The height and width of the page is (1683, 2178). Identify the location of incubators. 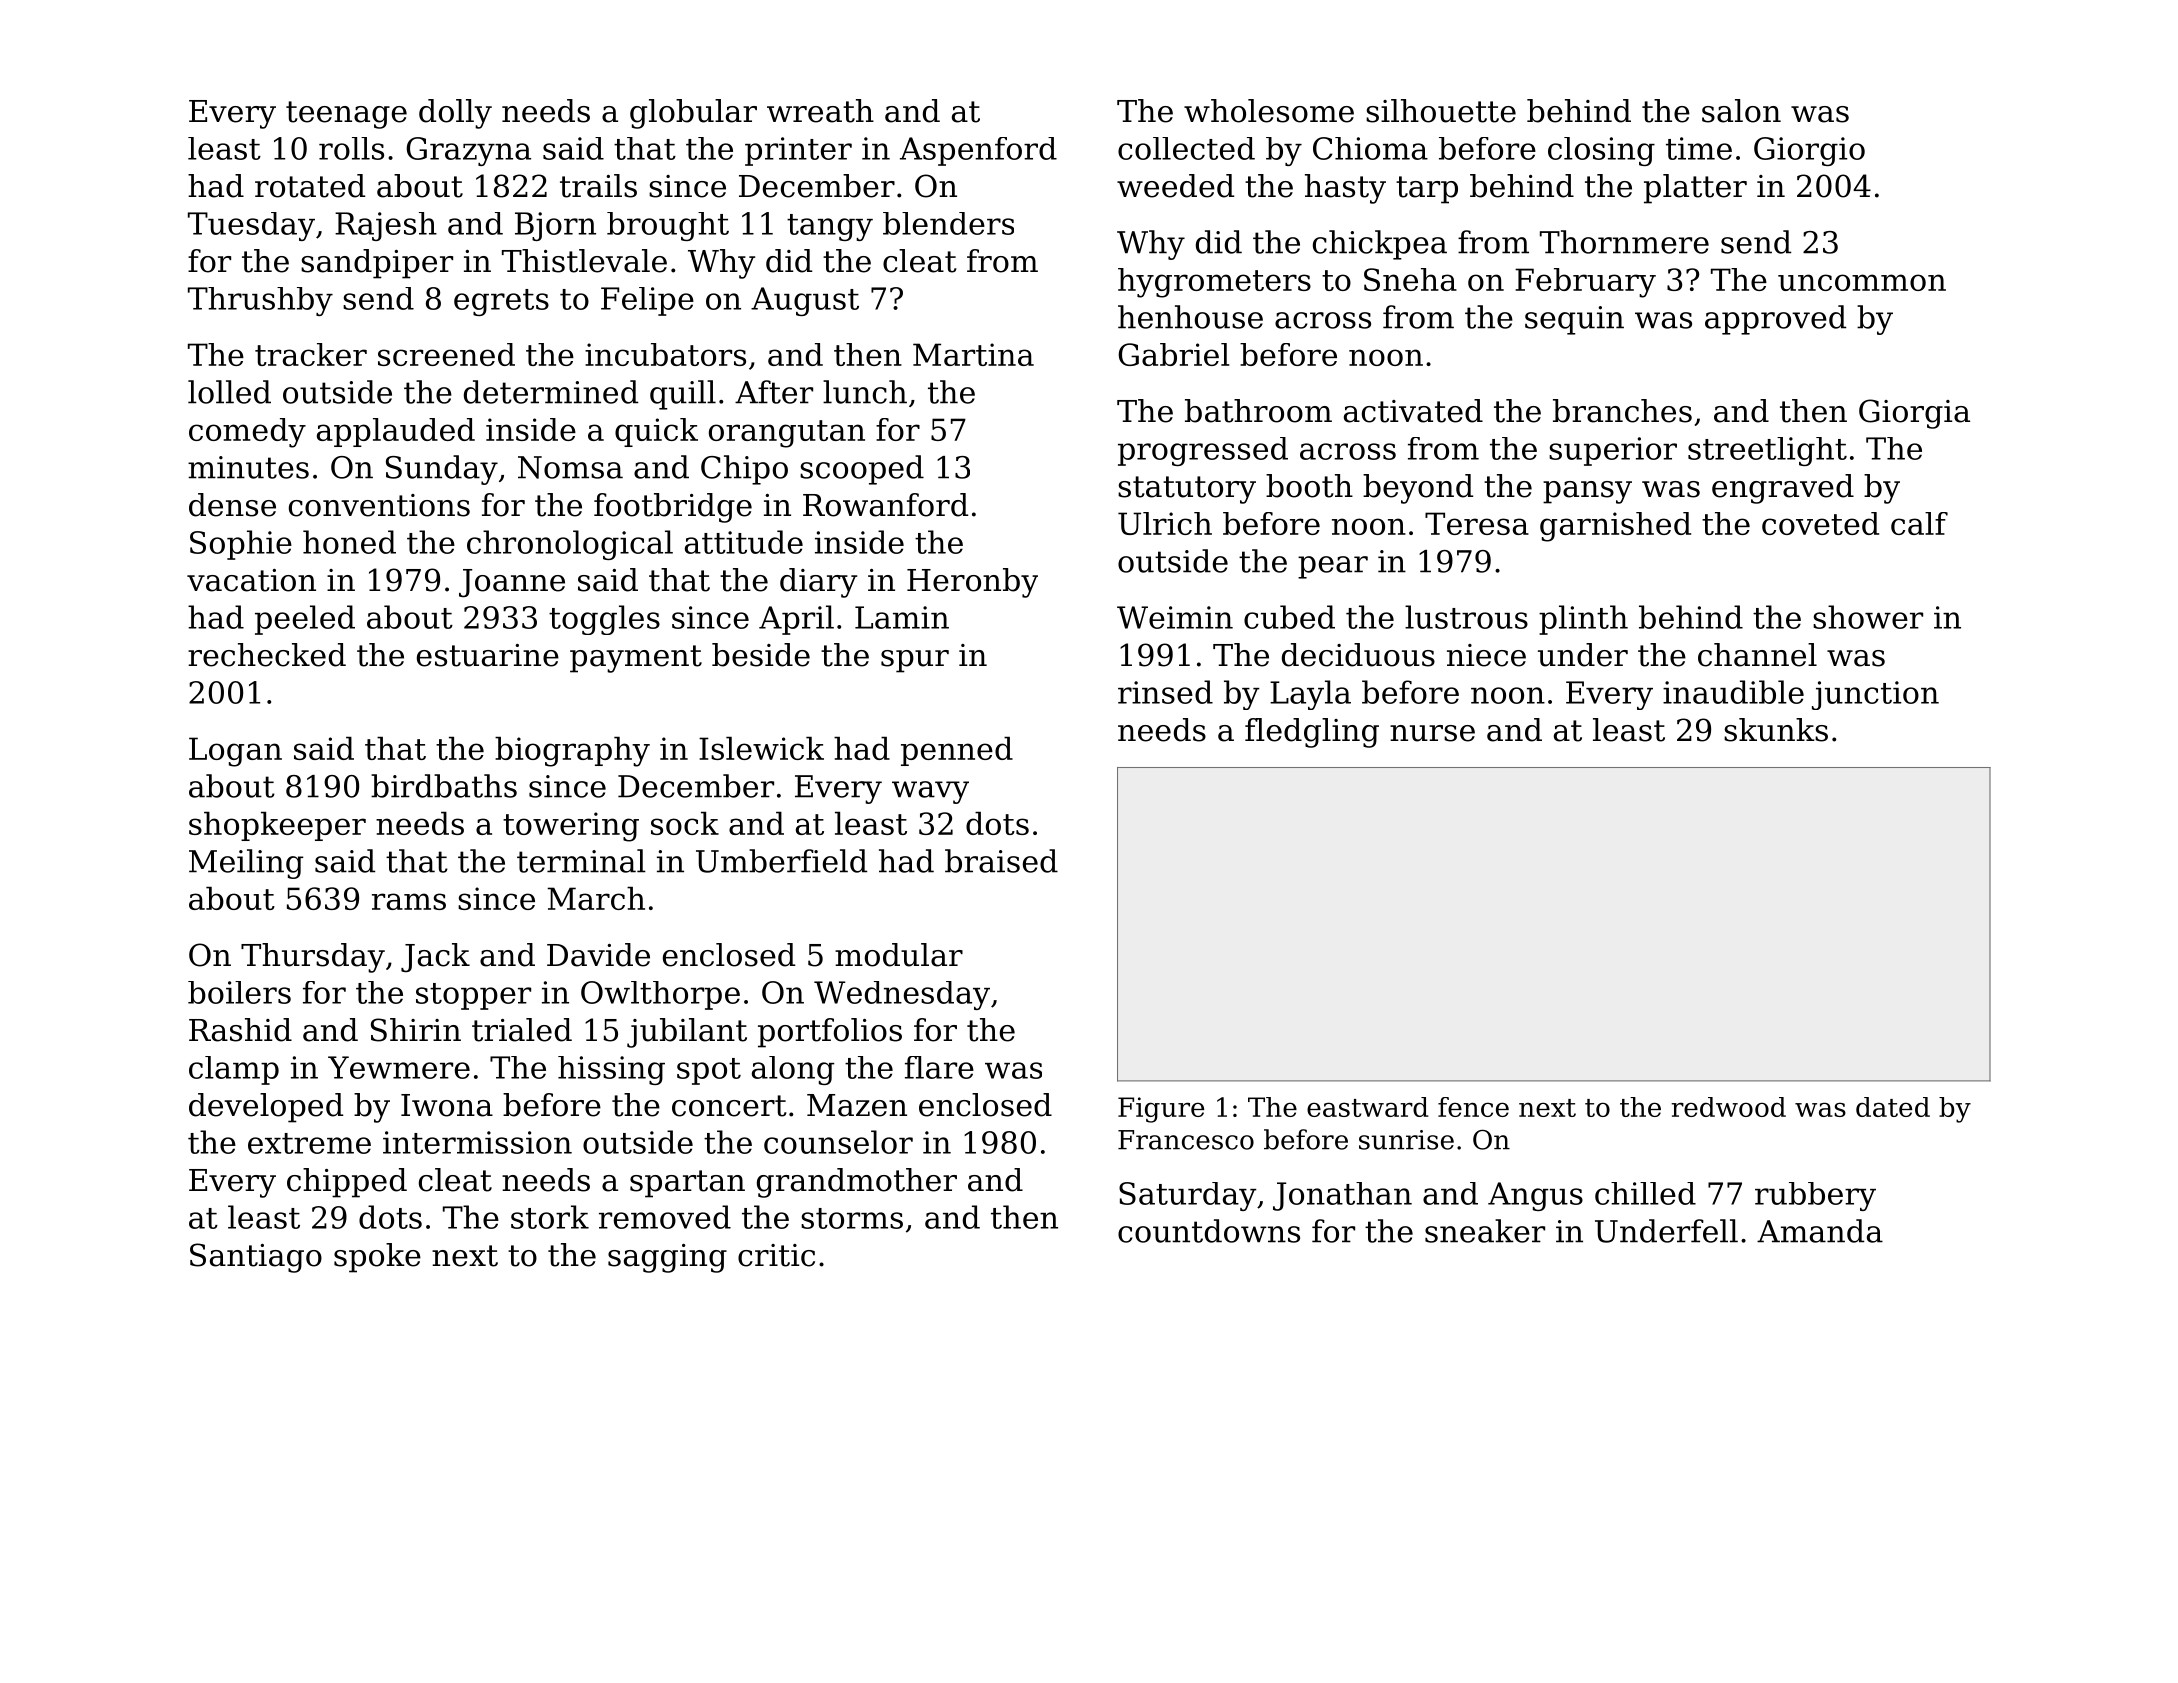
(665, 354).
